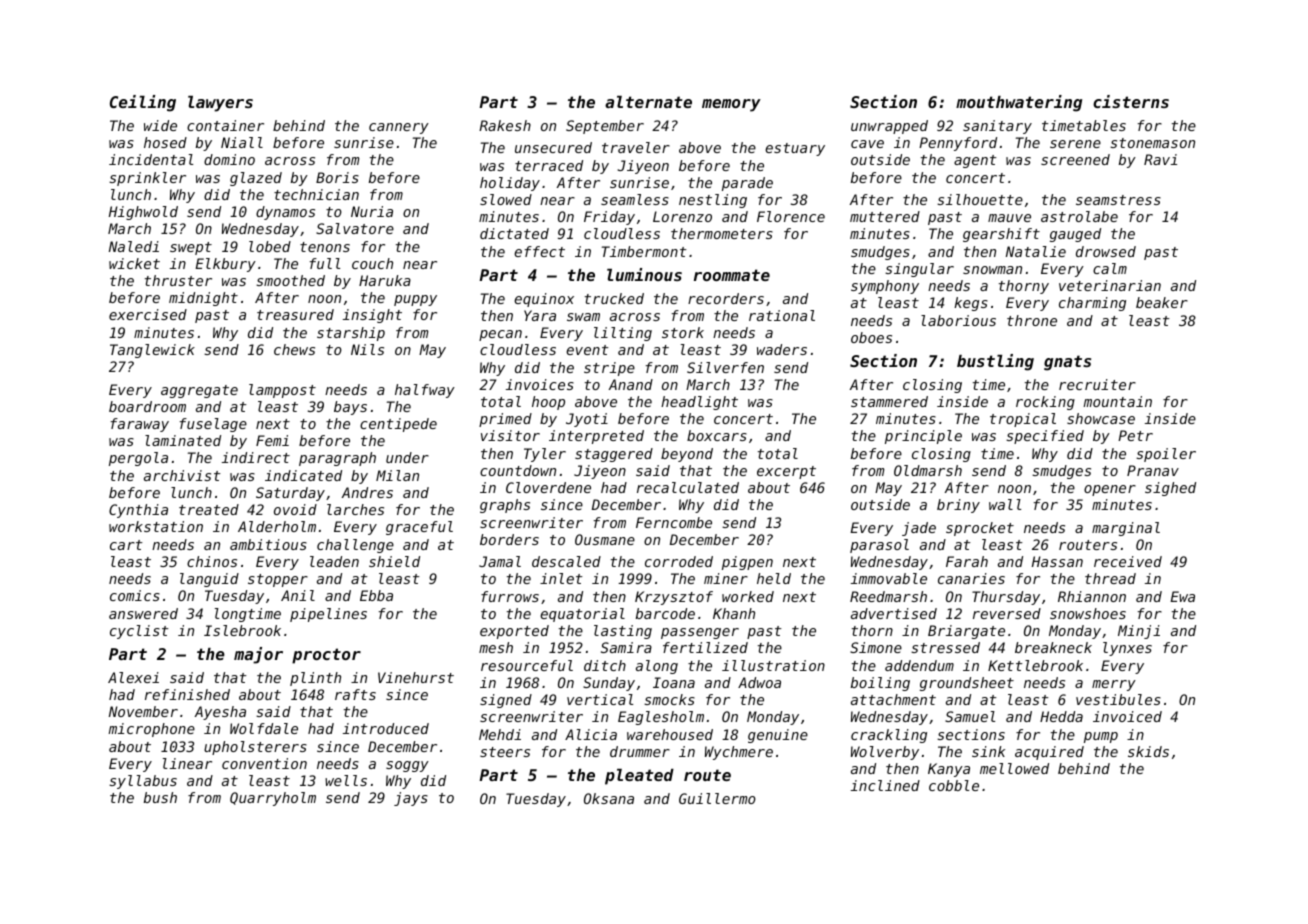  I want to click on cobble, so click(954, 785).
